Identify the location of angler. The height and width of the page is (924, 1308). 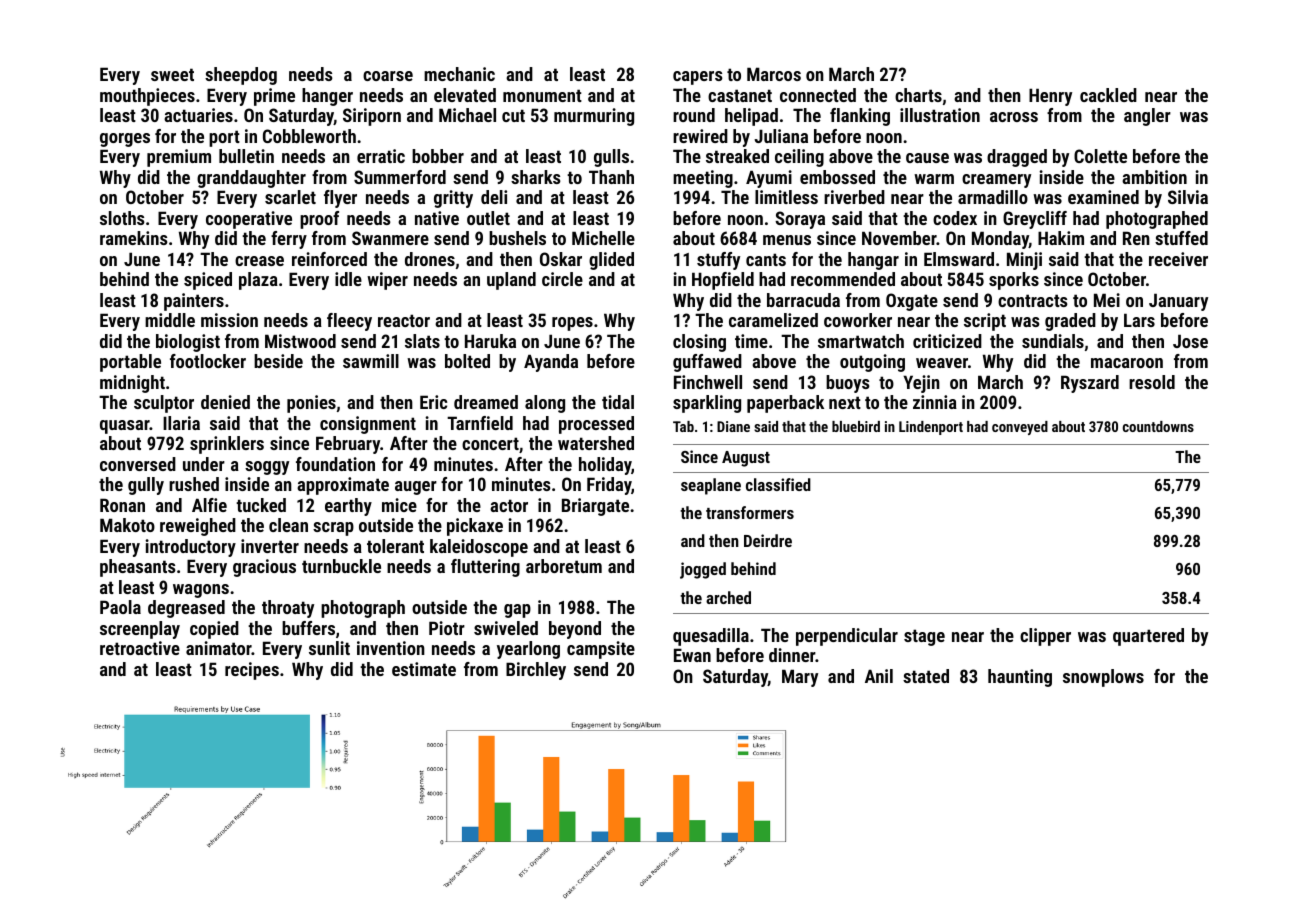
(1147, 117).
